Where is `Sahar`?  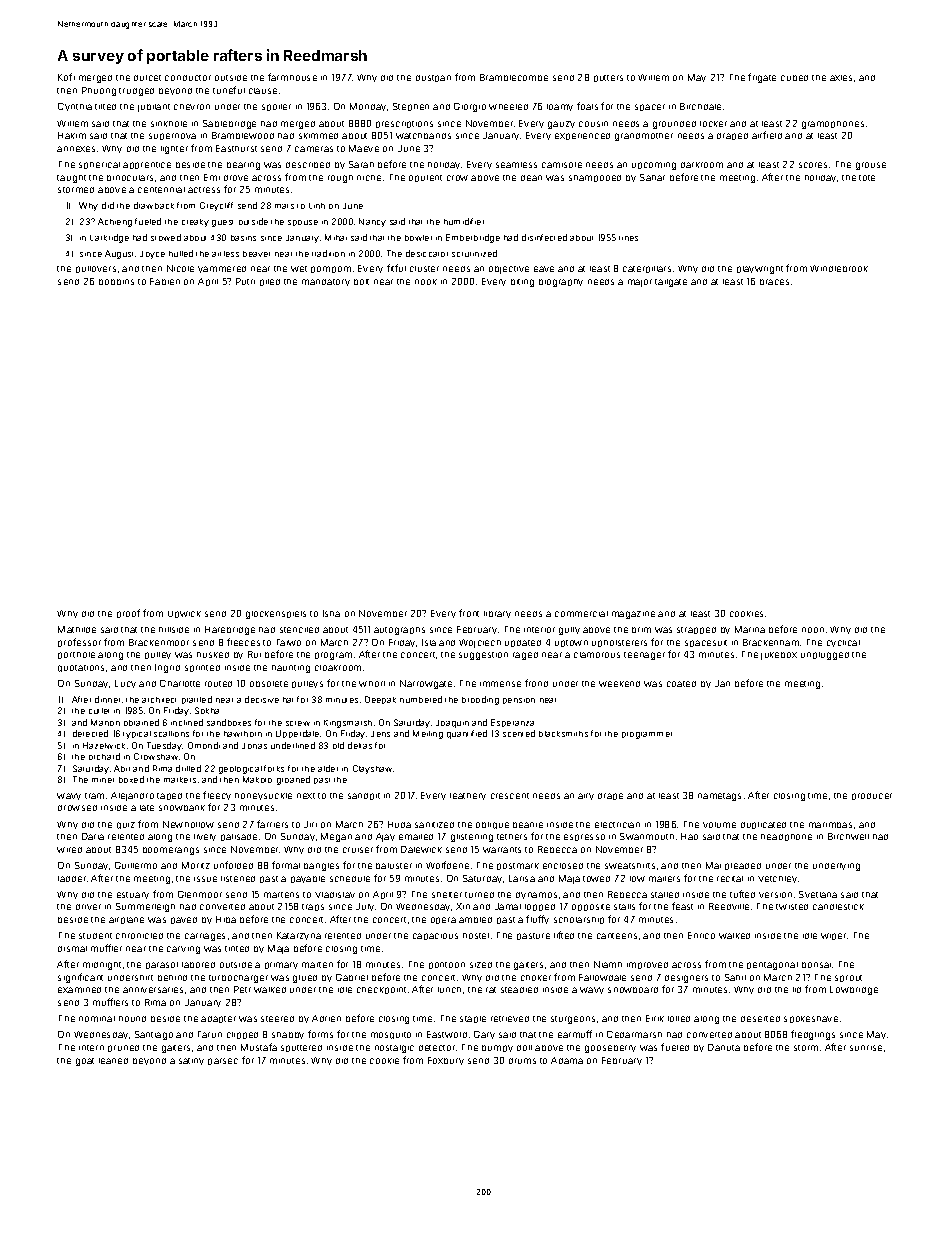 Sahar is located at coordinates (652, 177).
